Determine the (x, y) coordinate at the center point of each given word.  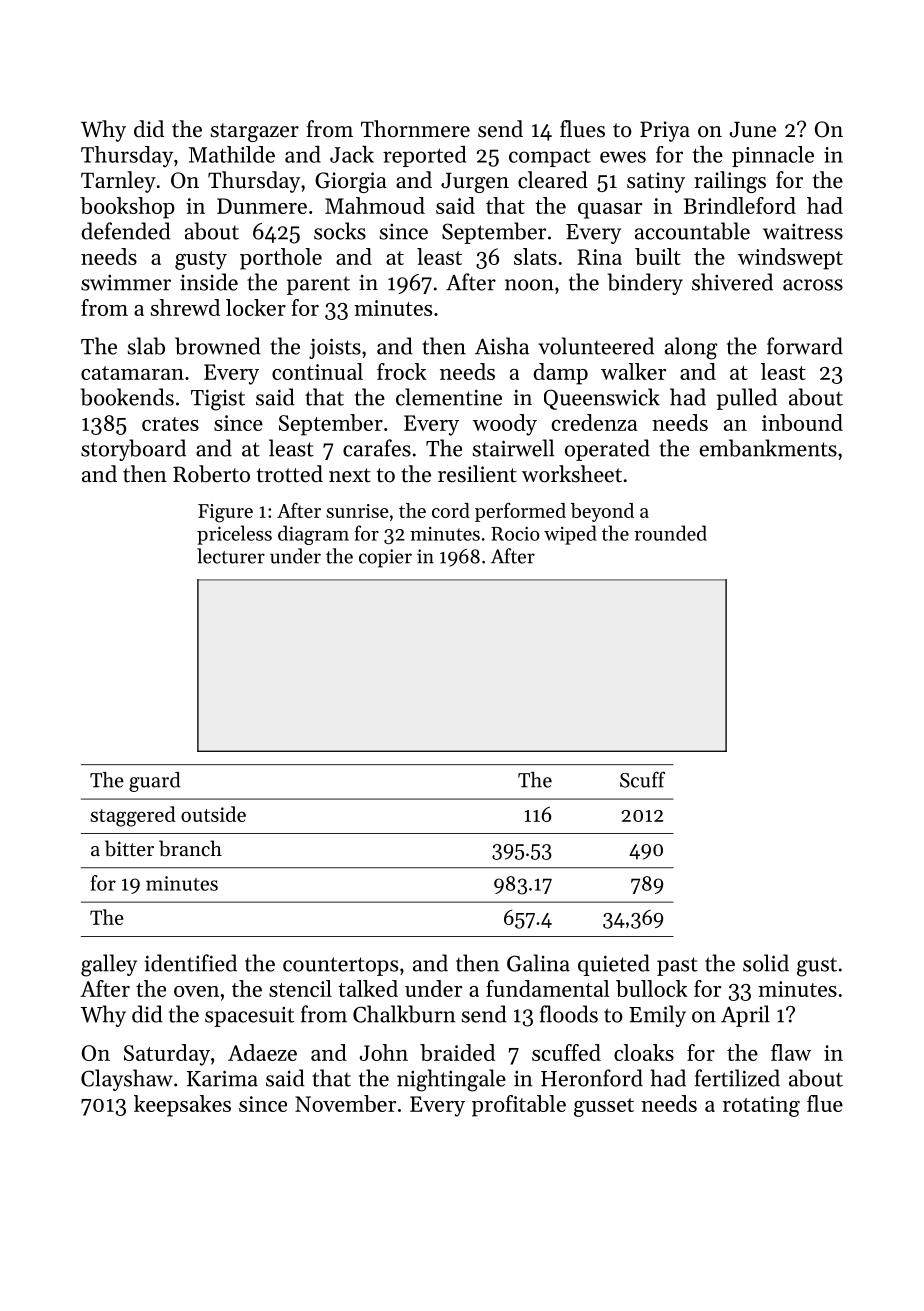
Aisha (502, 346)
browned (218, 346)
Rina (599, 257)
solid (766, 963)
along (691, 348)
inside (209, 282)
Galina (538, 963)
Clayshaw (127, 1080)
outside (213, 814)
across (813, 285)
